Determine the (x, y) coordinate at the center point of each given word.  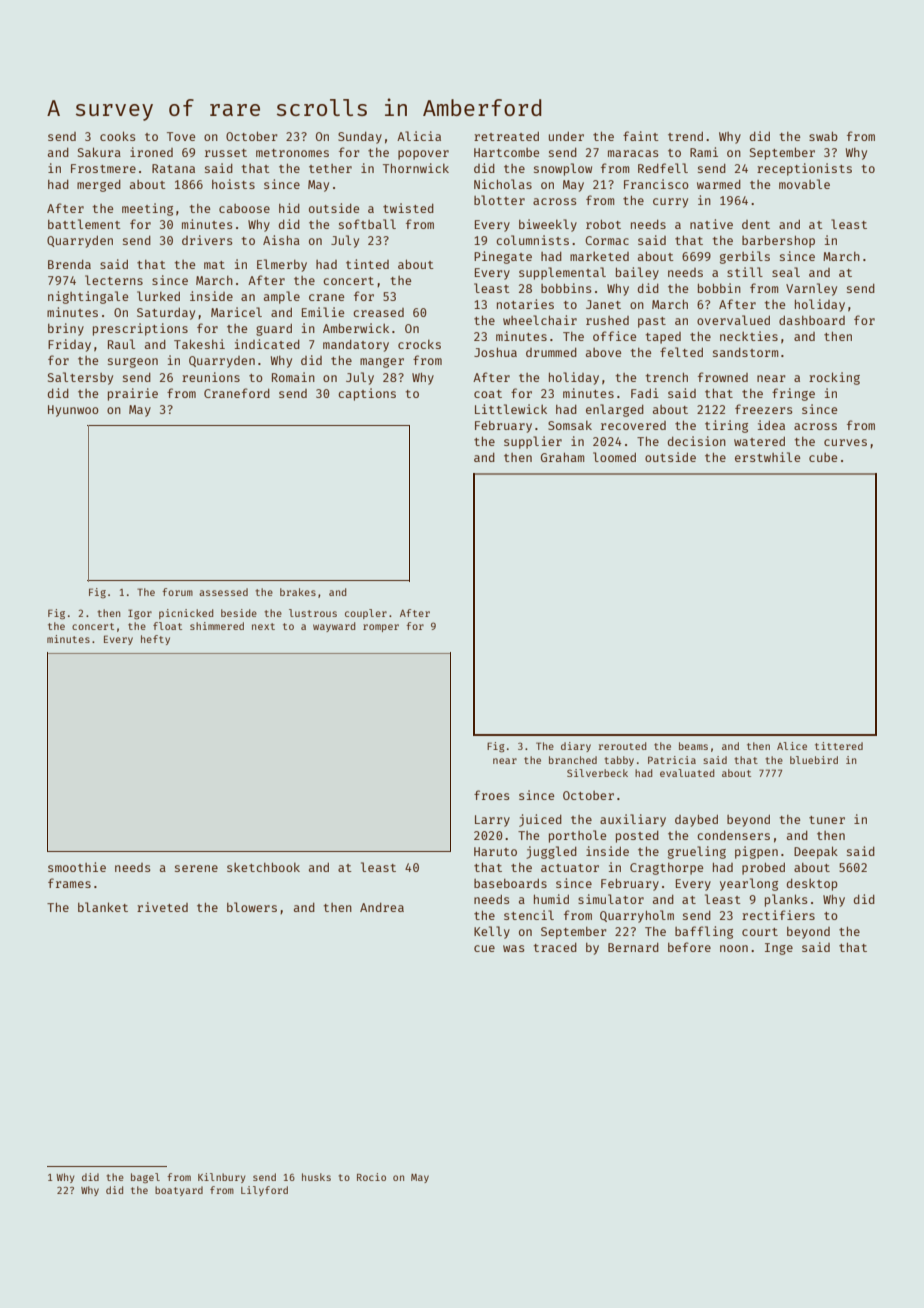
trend (685, 136)
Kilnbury (222, 1178)
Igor (140, 614)
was (514, 948)
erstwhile (767, 457)
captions (367, 394)
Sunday (360, 138)
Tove (181, 136)
